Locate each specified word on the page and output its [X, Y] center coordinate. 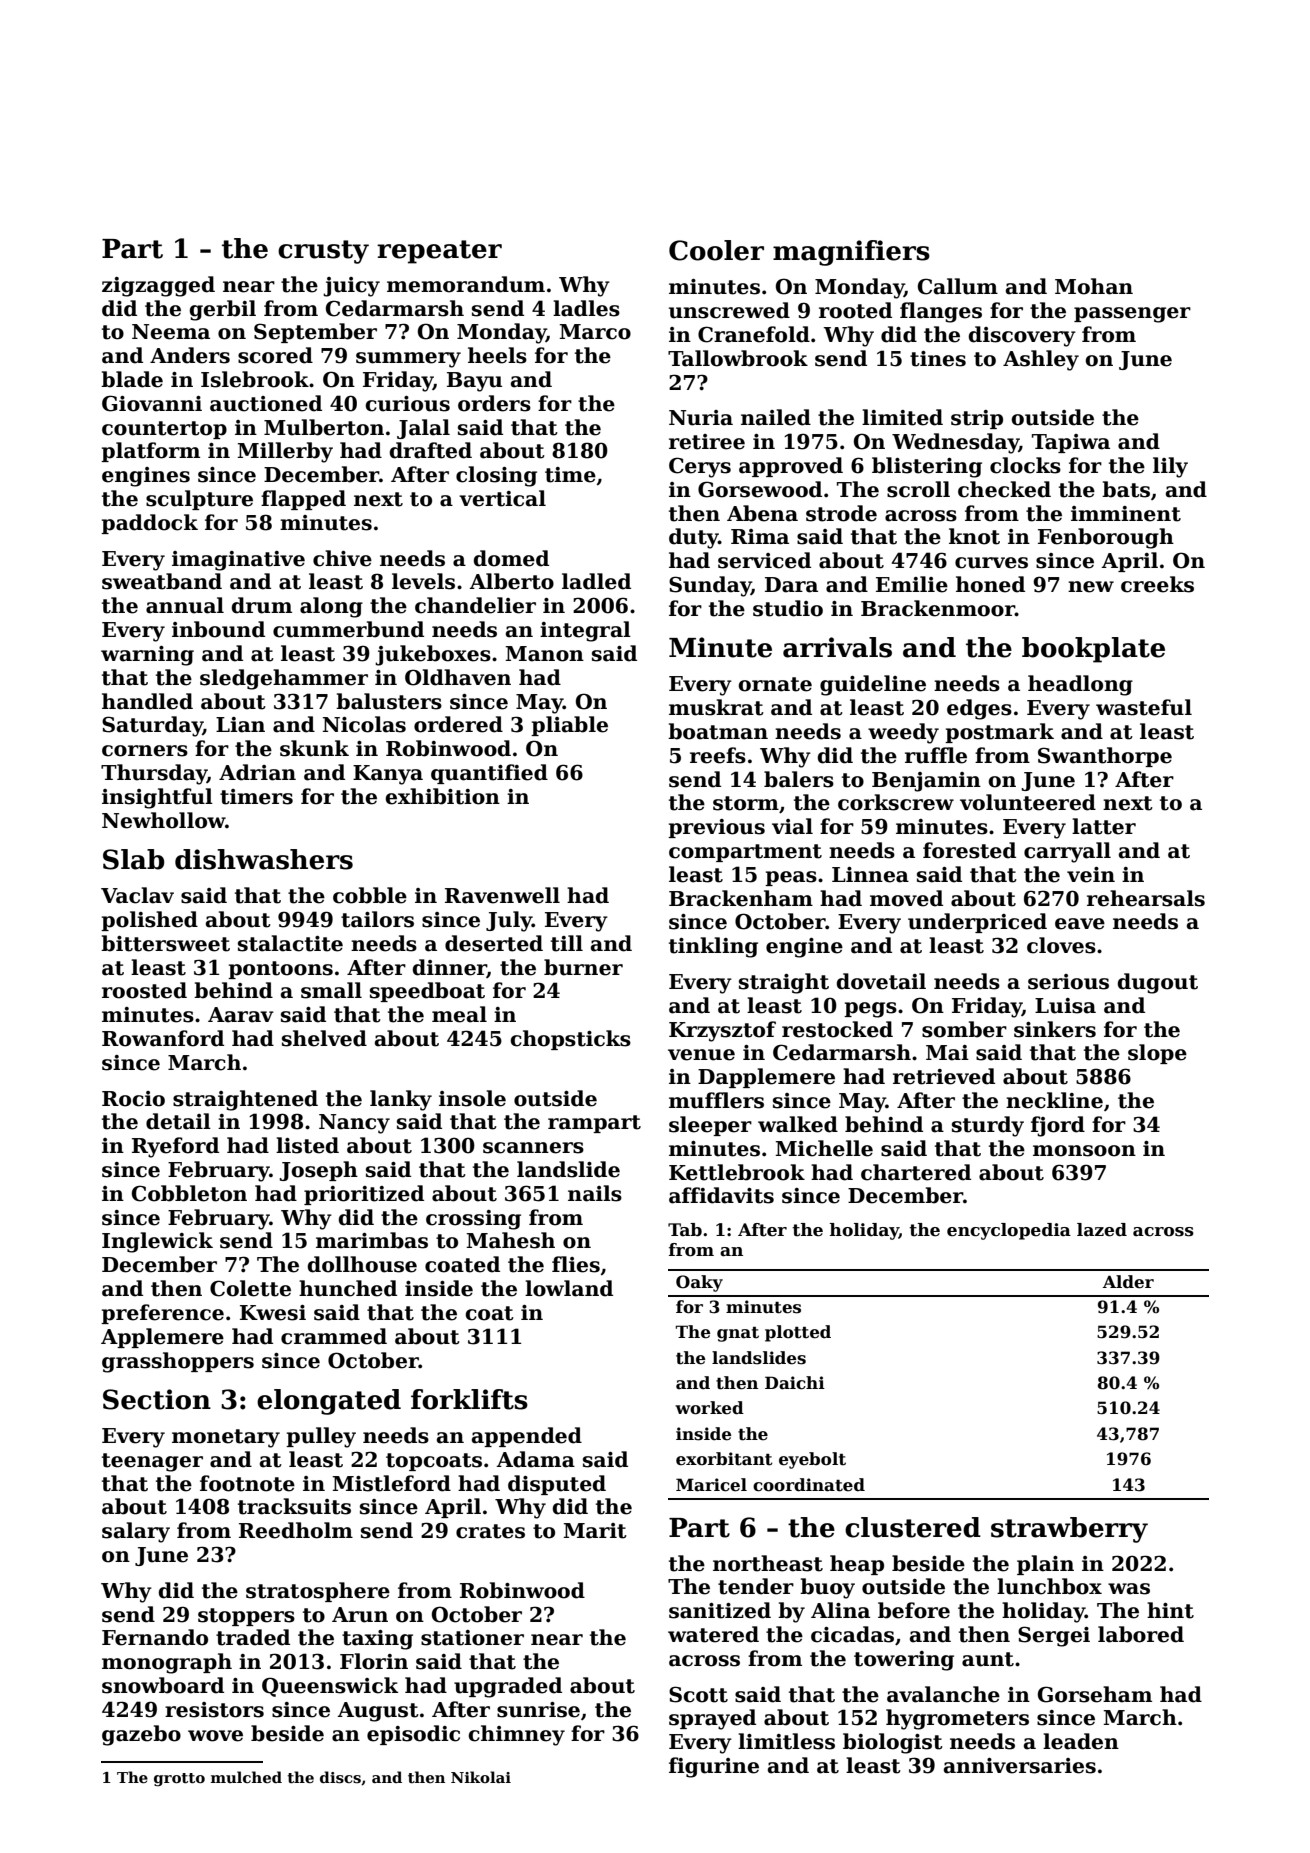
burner [583, 967]
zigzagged [158, 286]
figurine [714, 1767]
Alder [1128, 1282]
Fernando [155, 1637]
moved [906, 898]
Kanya [388, 775]
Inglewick [157, 1242]
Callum [958, 286]
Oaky [699, 1283]
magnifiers [851, 253]
